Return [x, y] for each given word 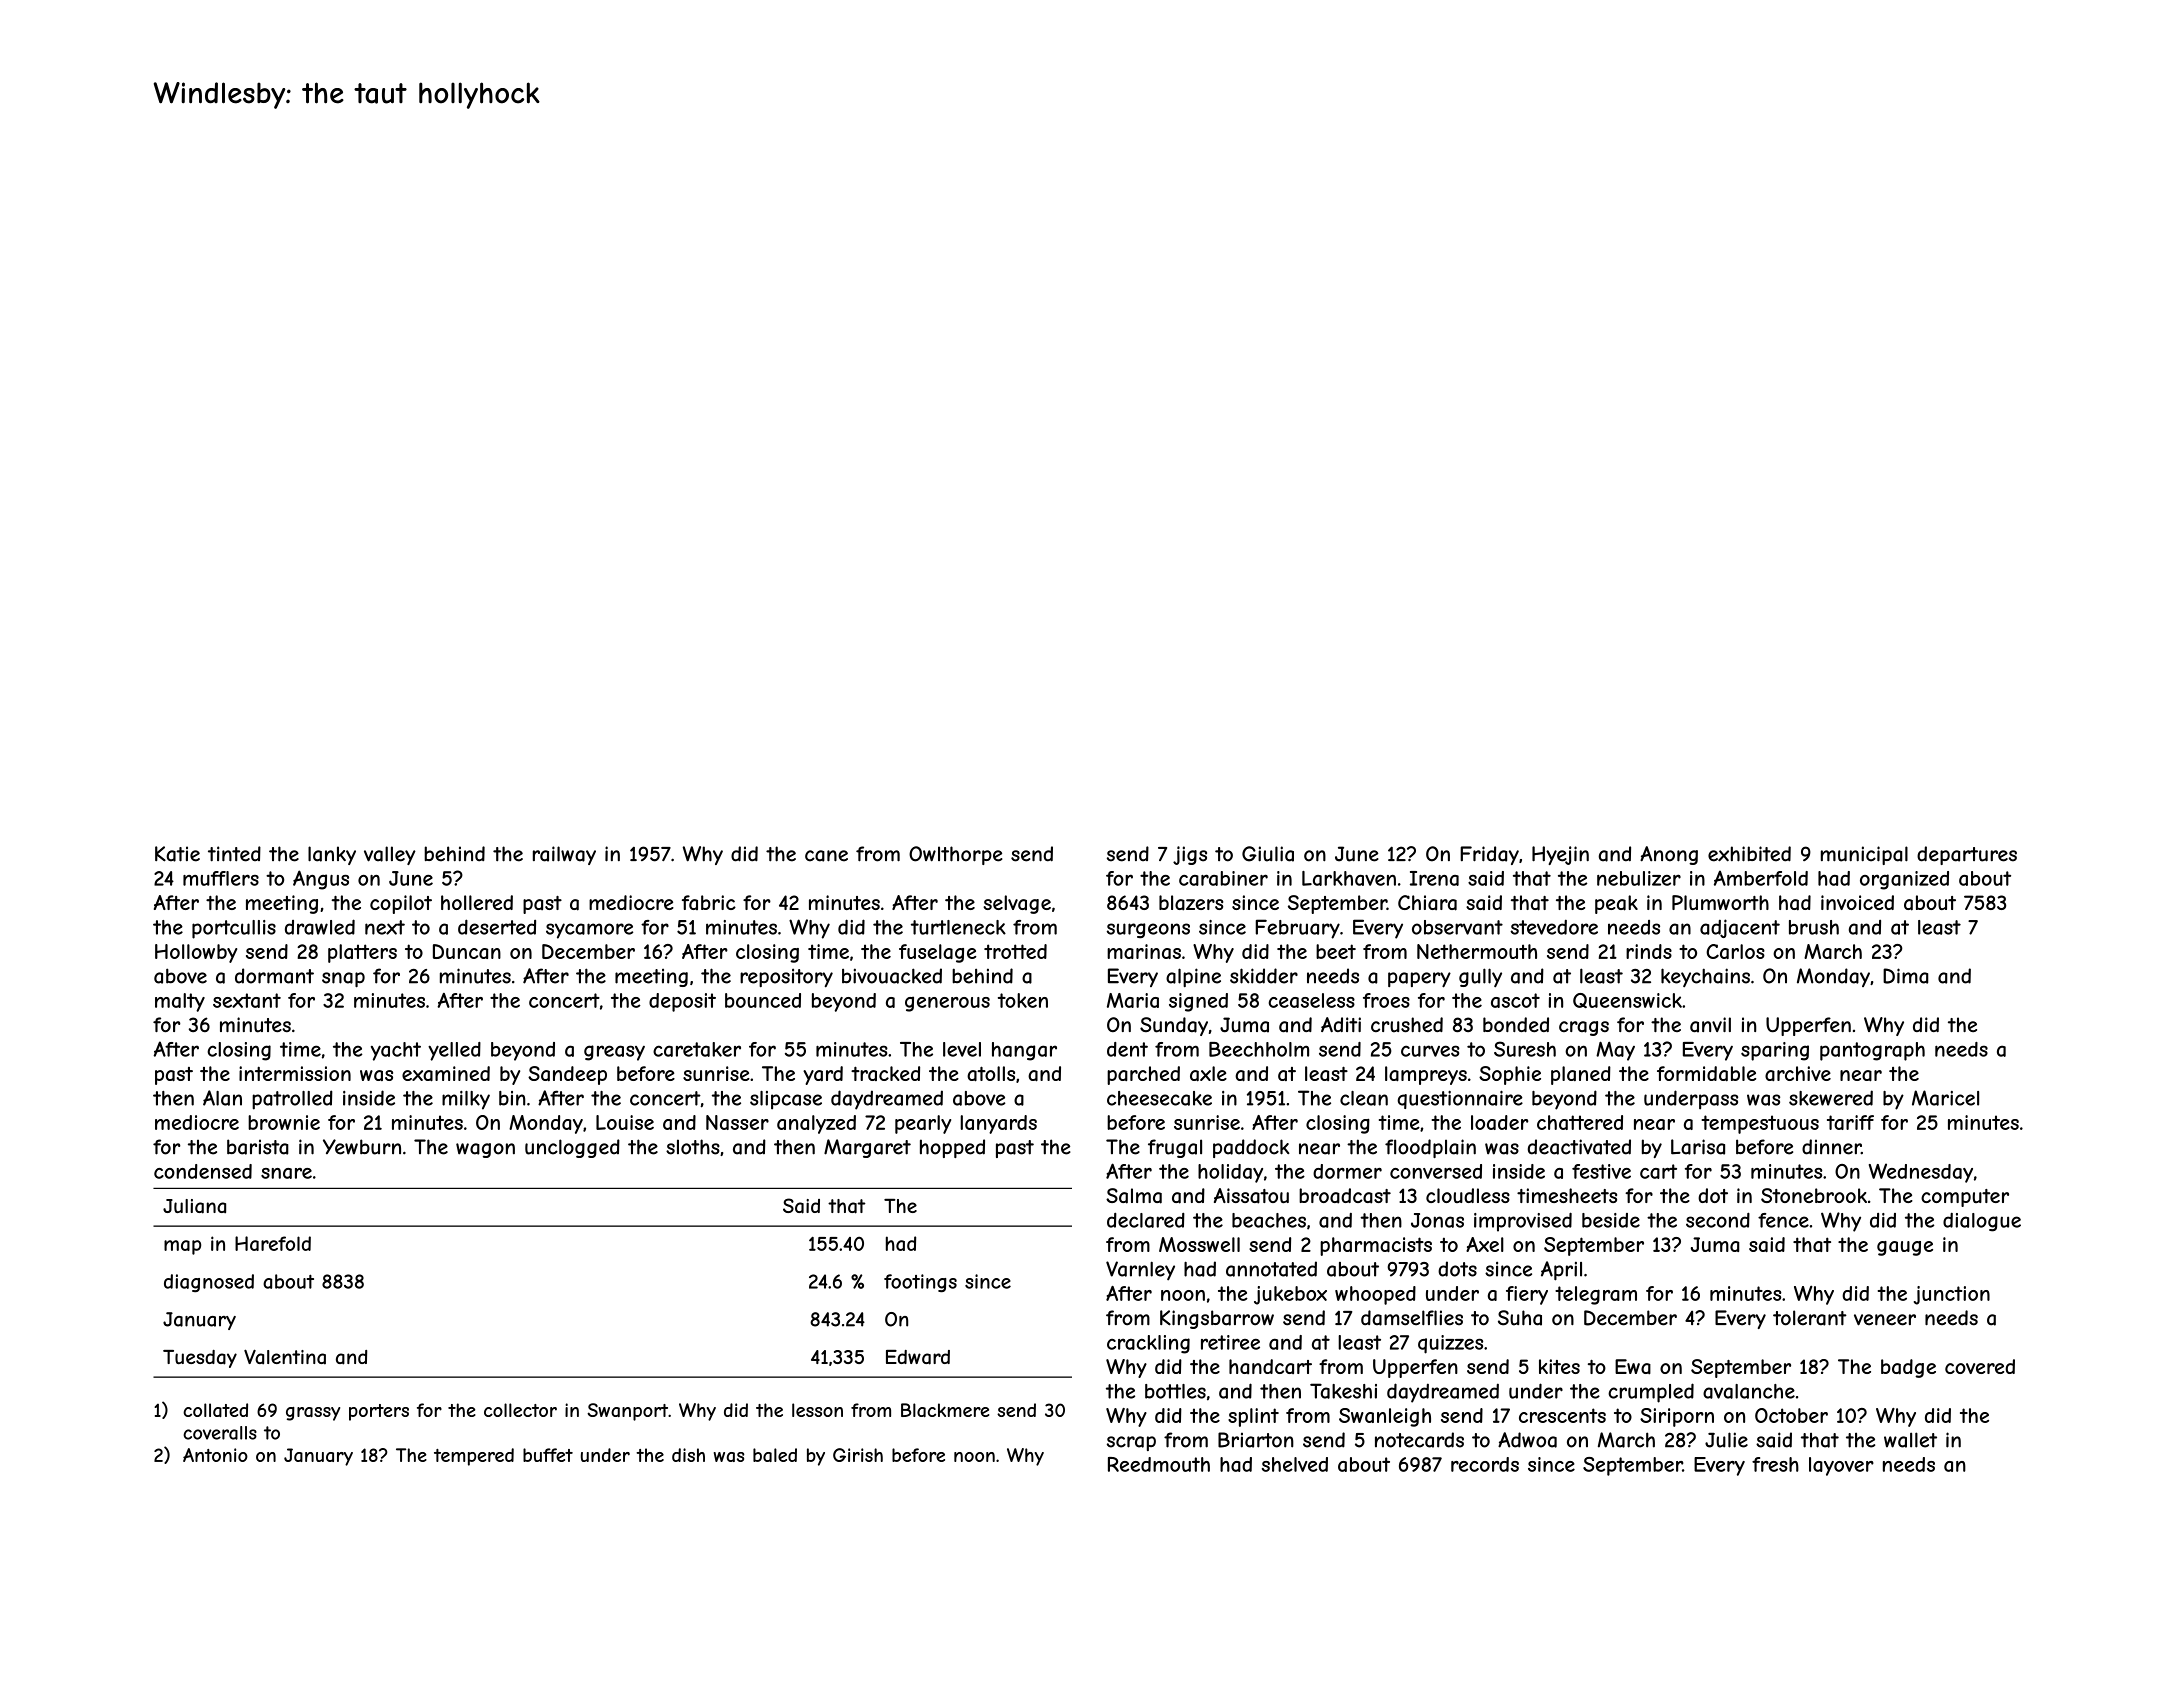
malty [180, 1002]
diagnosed [209, 1283]
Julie [1726, 1440]
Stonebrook [1814, 1195]
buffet [548, 1455]
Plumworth [1720, 902]
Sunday [1174, 1026]
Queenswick [1627, 1000]
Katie [177, 854]
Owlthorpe [955, 855]
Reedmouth [1159, 1464]
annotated [1271, 1269]
